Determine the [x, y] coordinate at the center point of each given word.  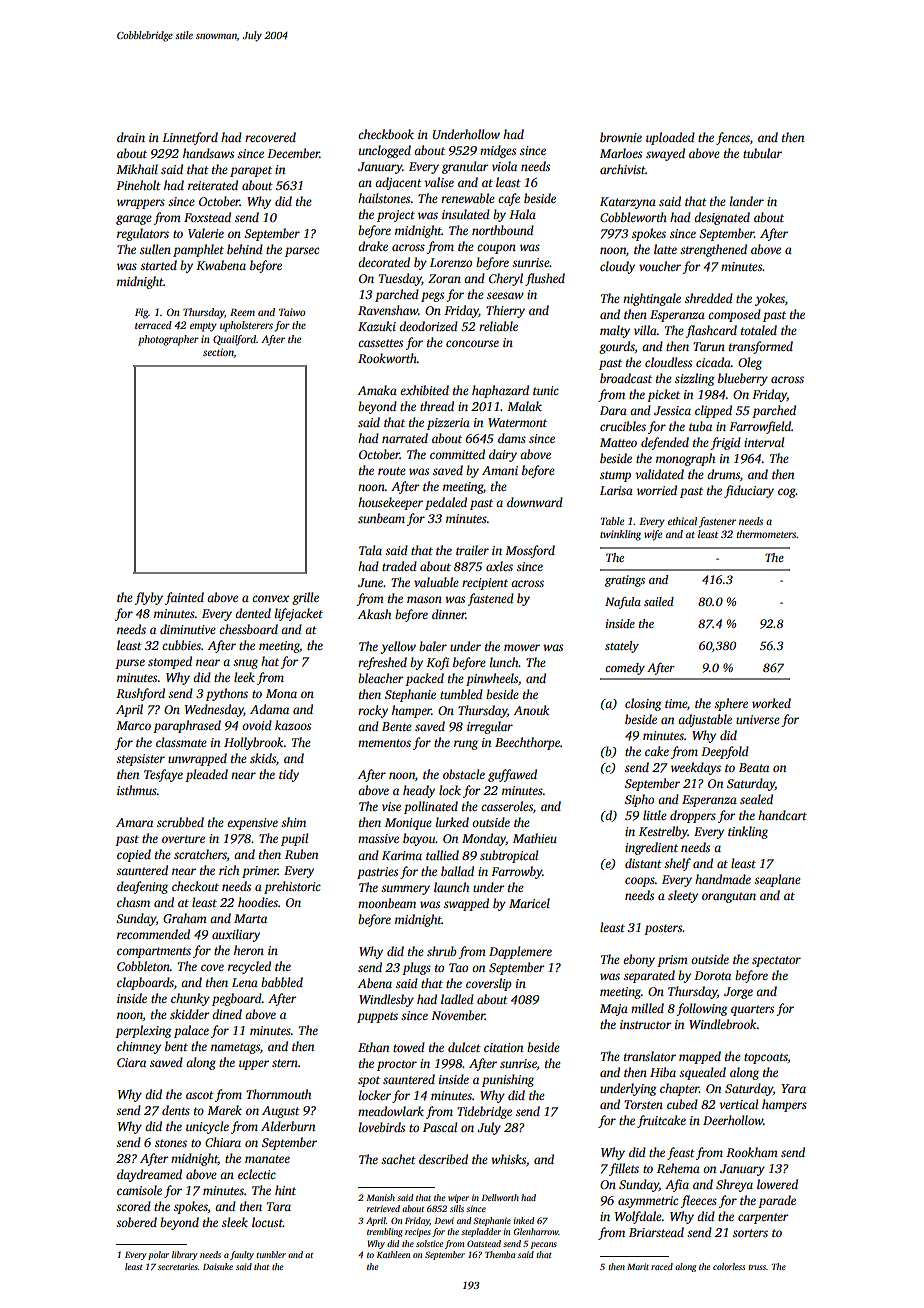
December [293, 153]
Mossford [530, 551]
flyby [148, 598]
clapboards [145, 983]
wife [653, 535]
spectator [776, 961]
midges [498, 151]
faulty [242, 1255]
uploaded [670, 138]
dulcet [464, 1047]
